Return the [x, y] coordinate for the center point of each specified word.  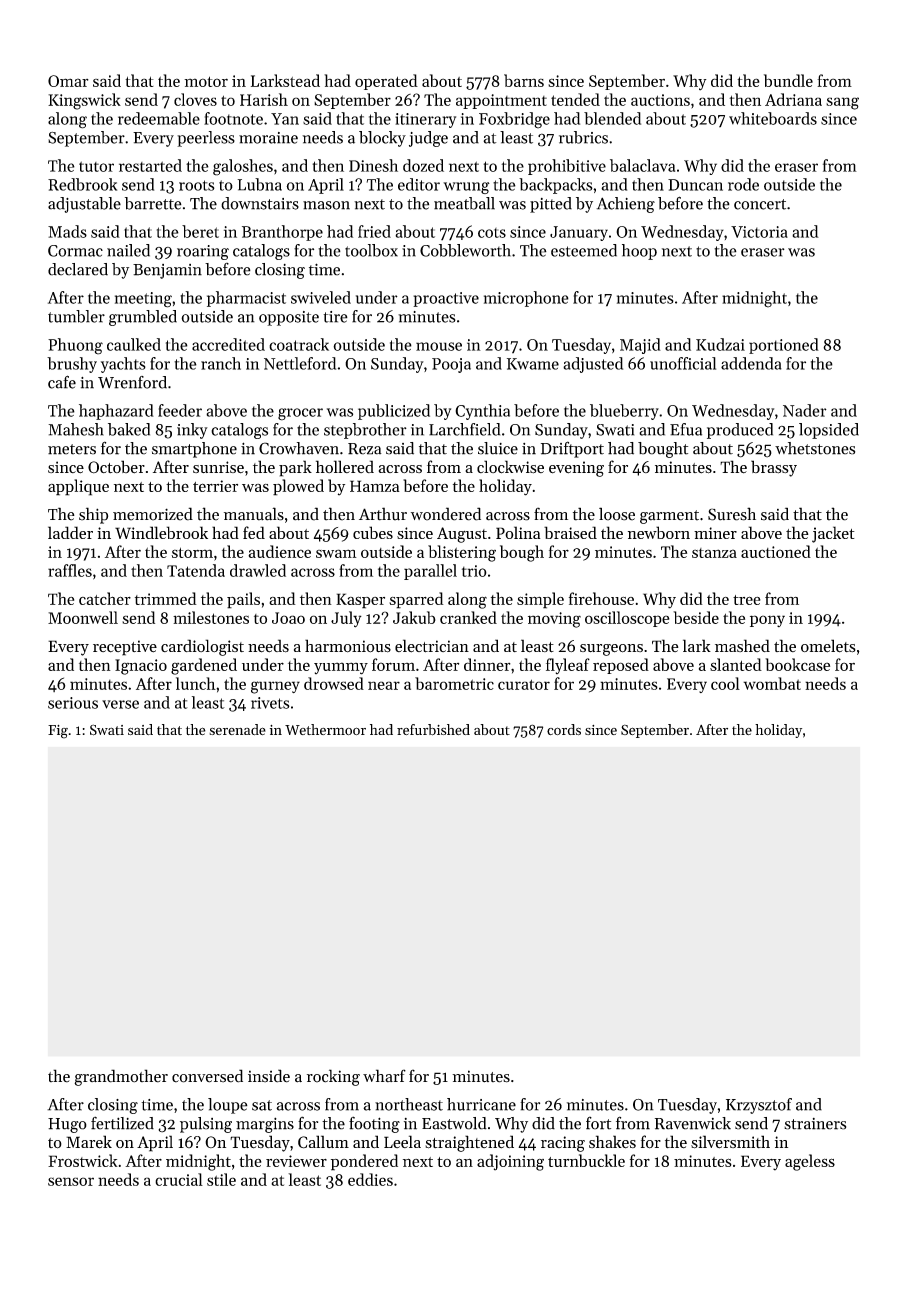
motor [206, 81]
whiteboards [773, 118]
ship [93, 515]
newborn [659, 532]
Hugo [67, 1125]
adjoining [510, 1162]
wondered [446, 514]
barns [524, 80]
